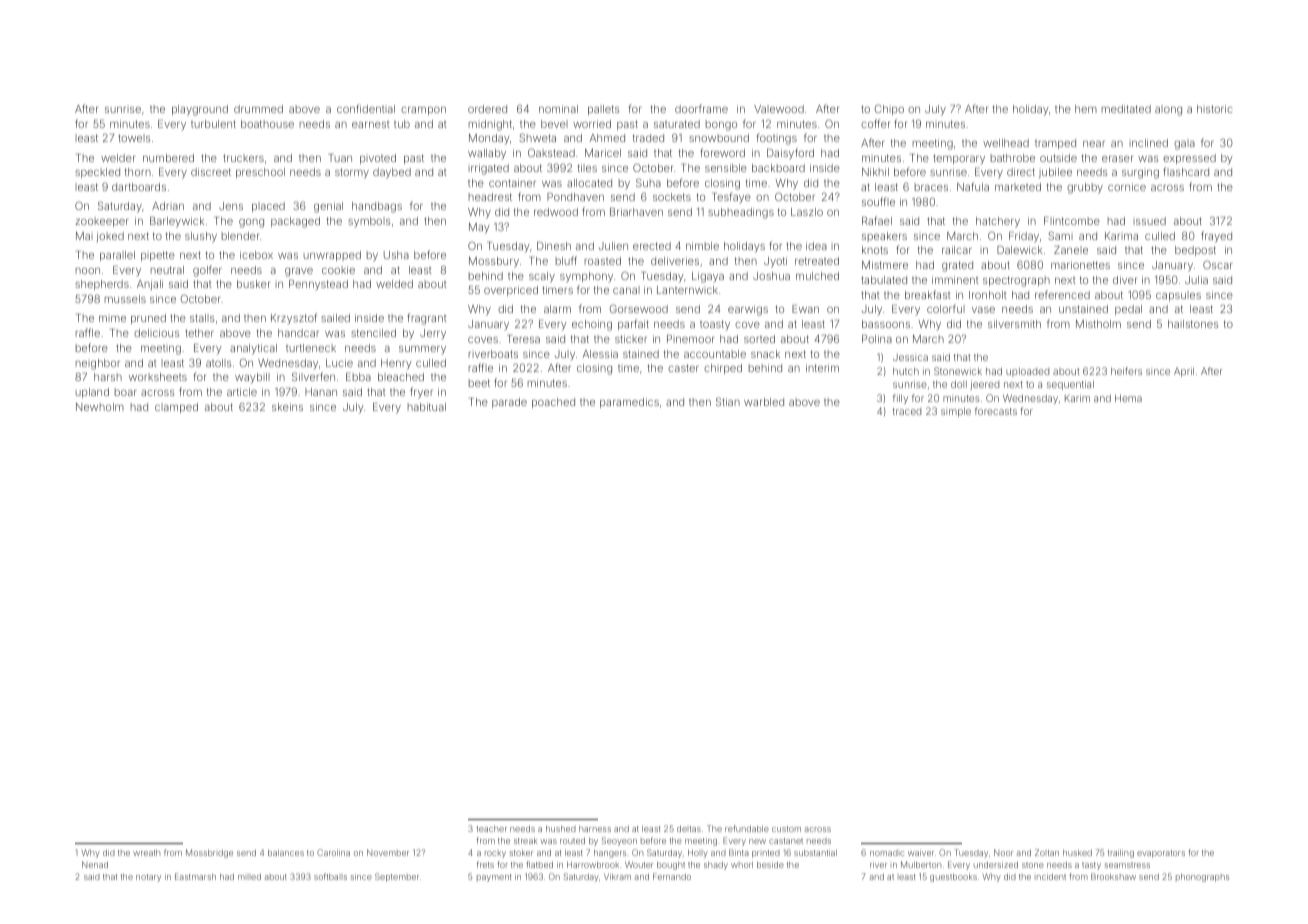  Describe the element at coordinates (1126, 371) in the image. I see `heifers` at that location.
